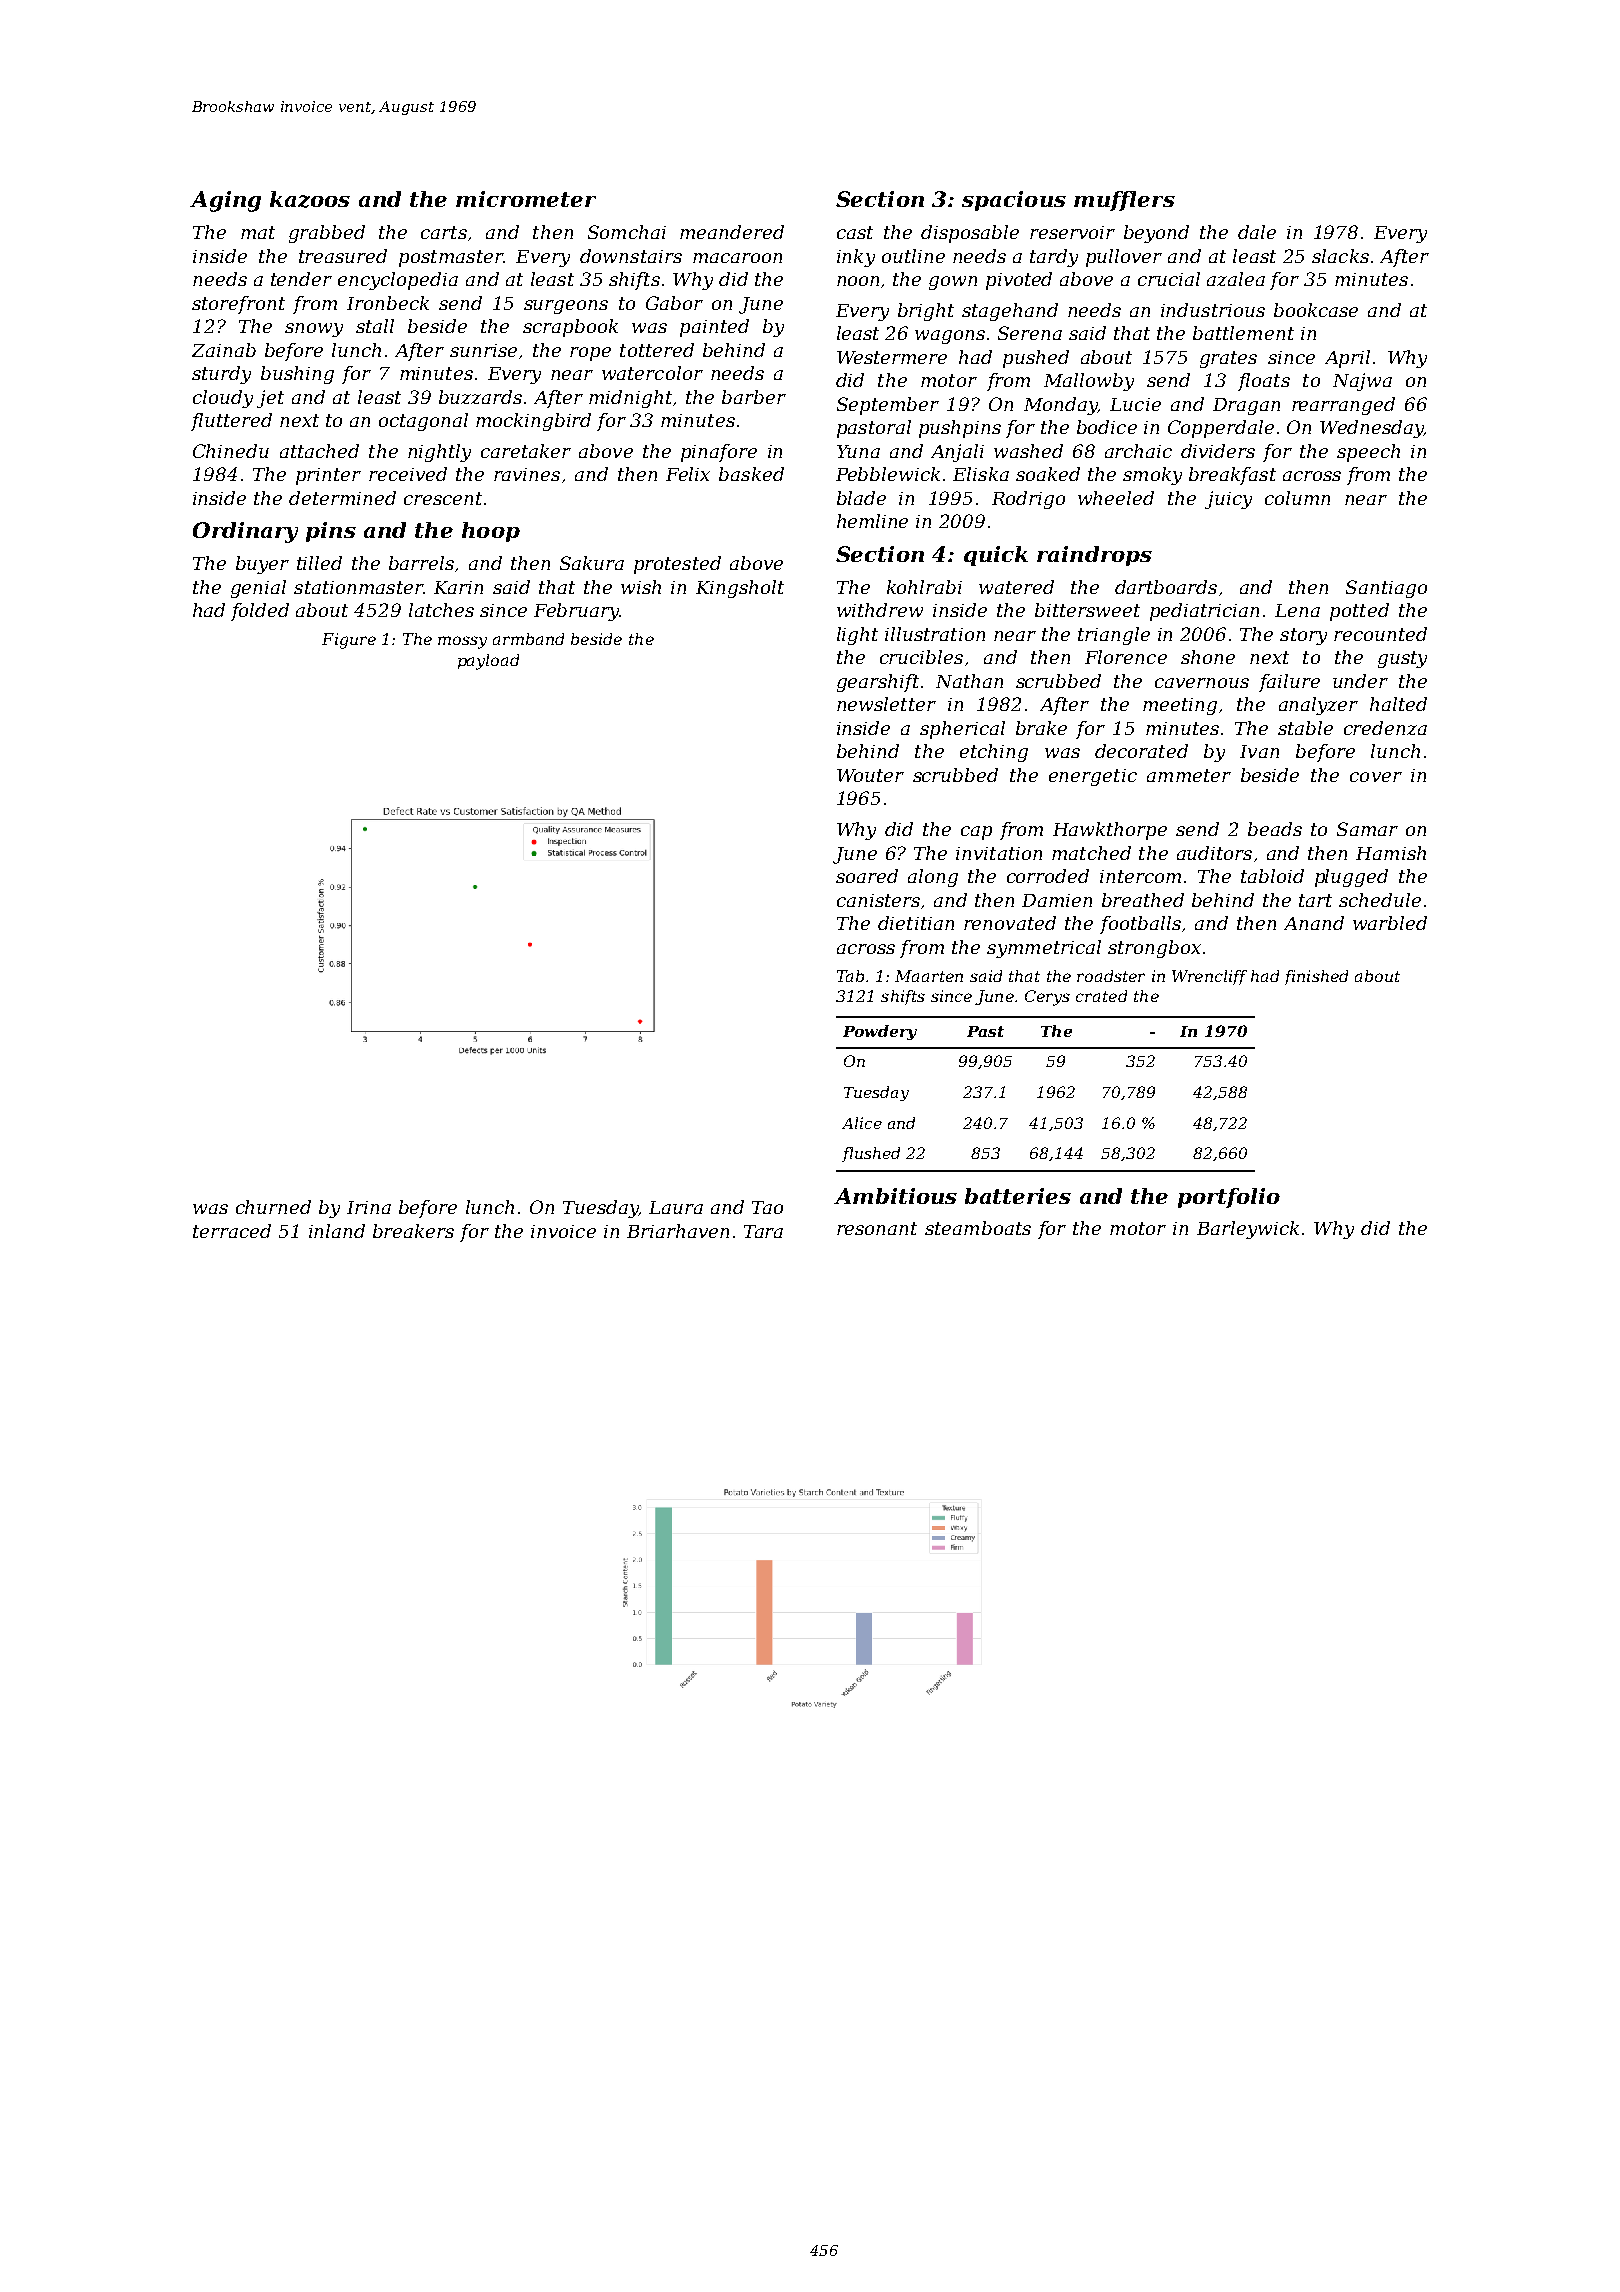  I want to click on micrometer, so click(526, 199).
